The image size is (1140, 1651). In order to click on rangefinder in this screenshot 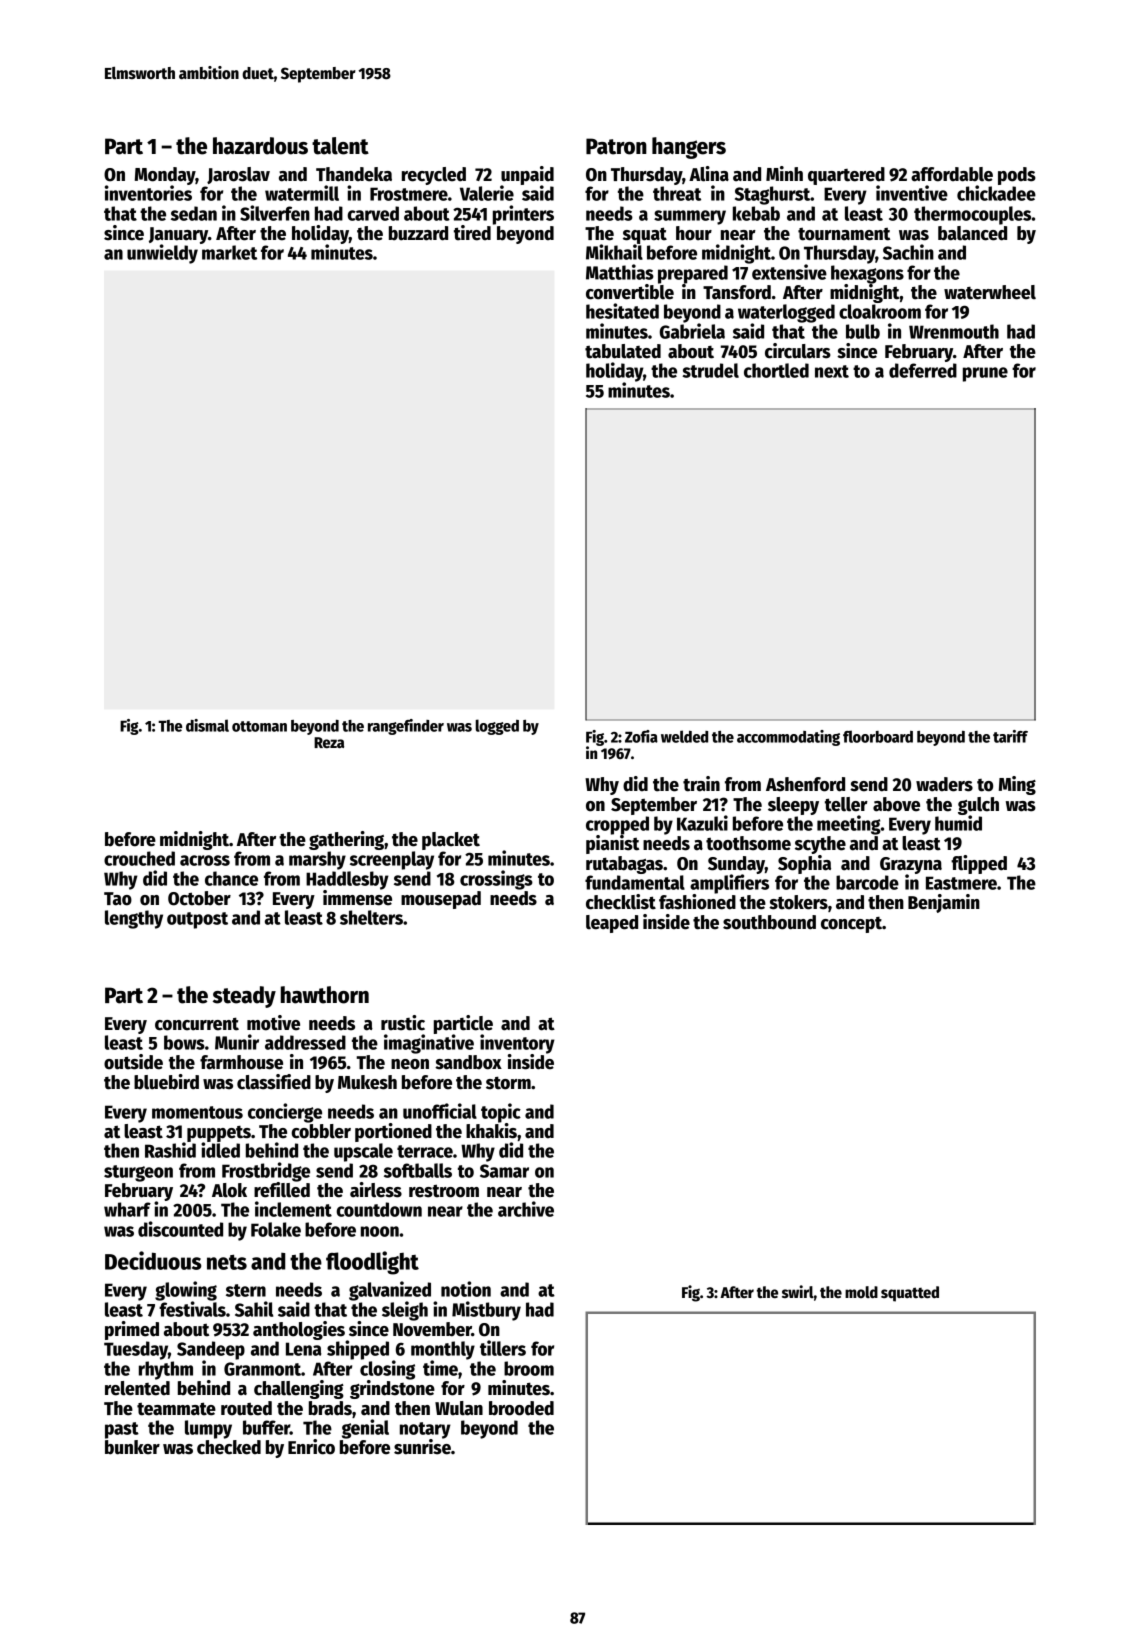, I will do `click(406, 727)`.
